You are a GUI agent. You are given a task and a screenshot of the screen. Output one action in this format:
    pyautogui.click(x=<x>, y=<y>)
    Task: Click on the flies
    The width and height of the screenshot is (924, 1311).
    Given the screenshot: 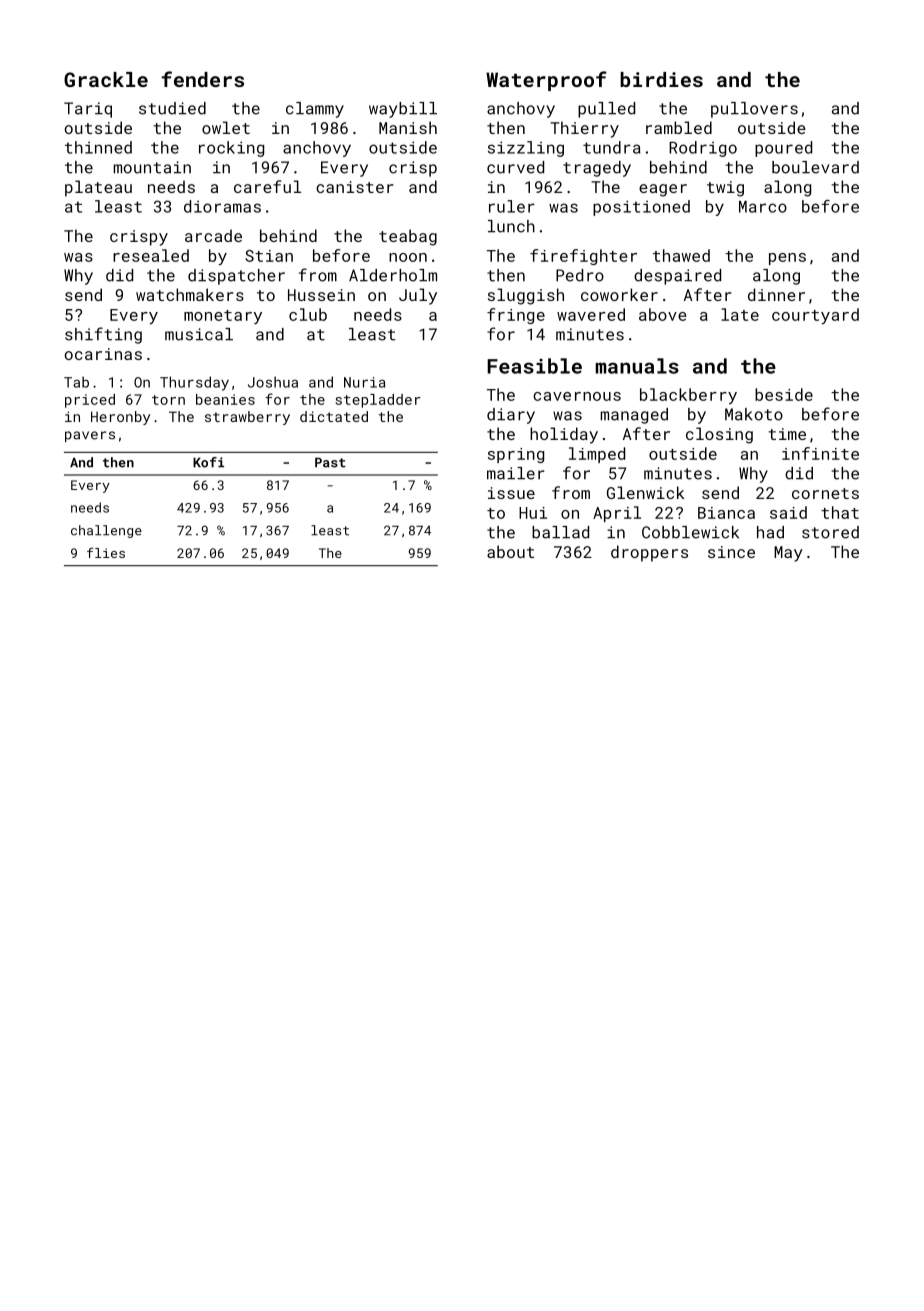 What is the action you would take?
    pyautogui.click(x=106, y=552)
